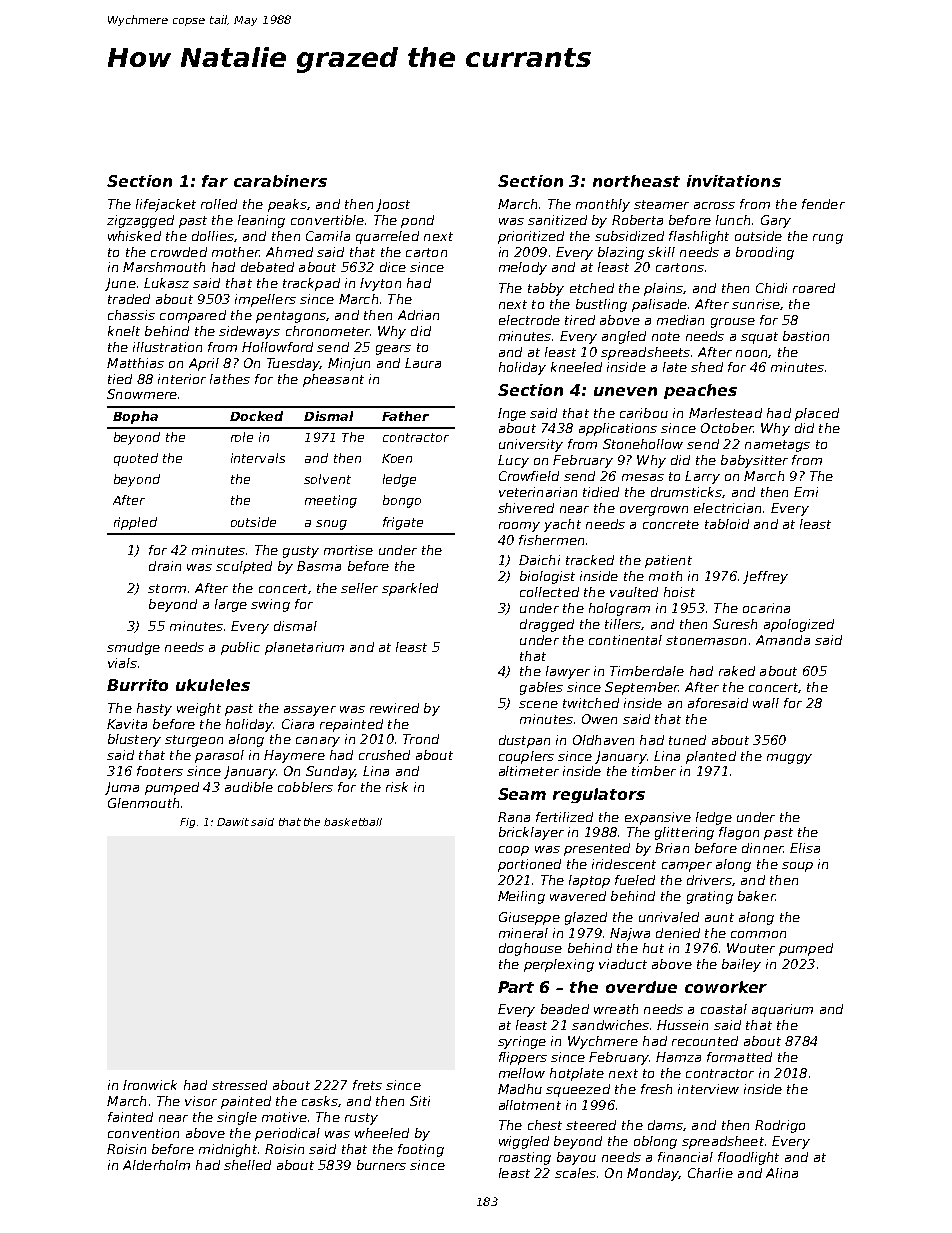  I want to click on quoted, so click(136, 459).
